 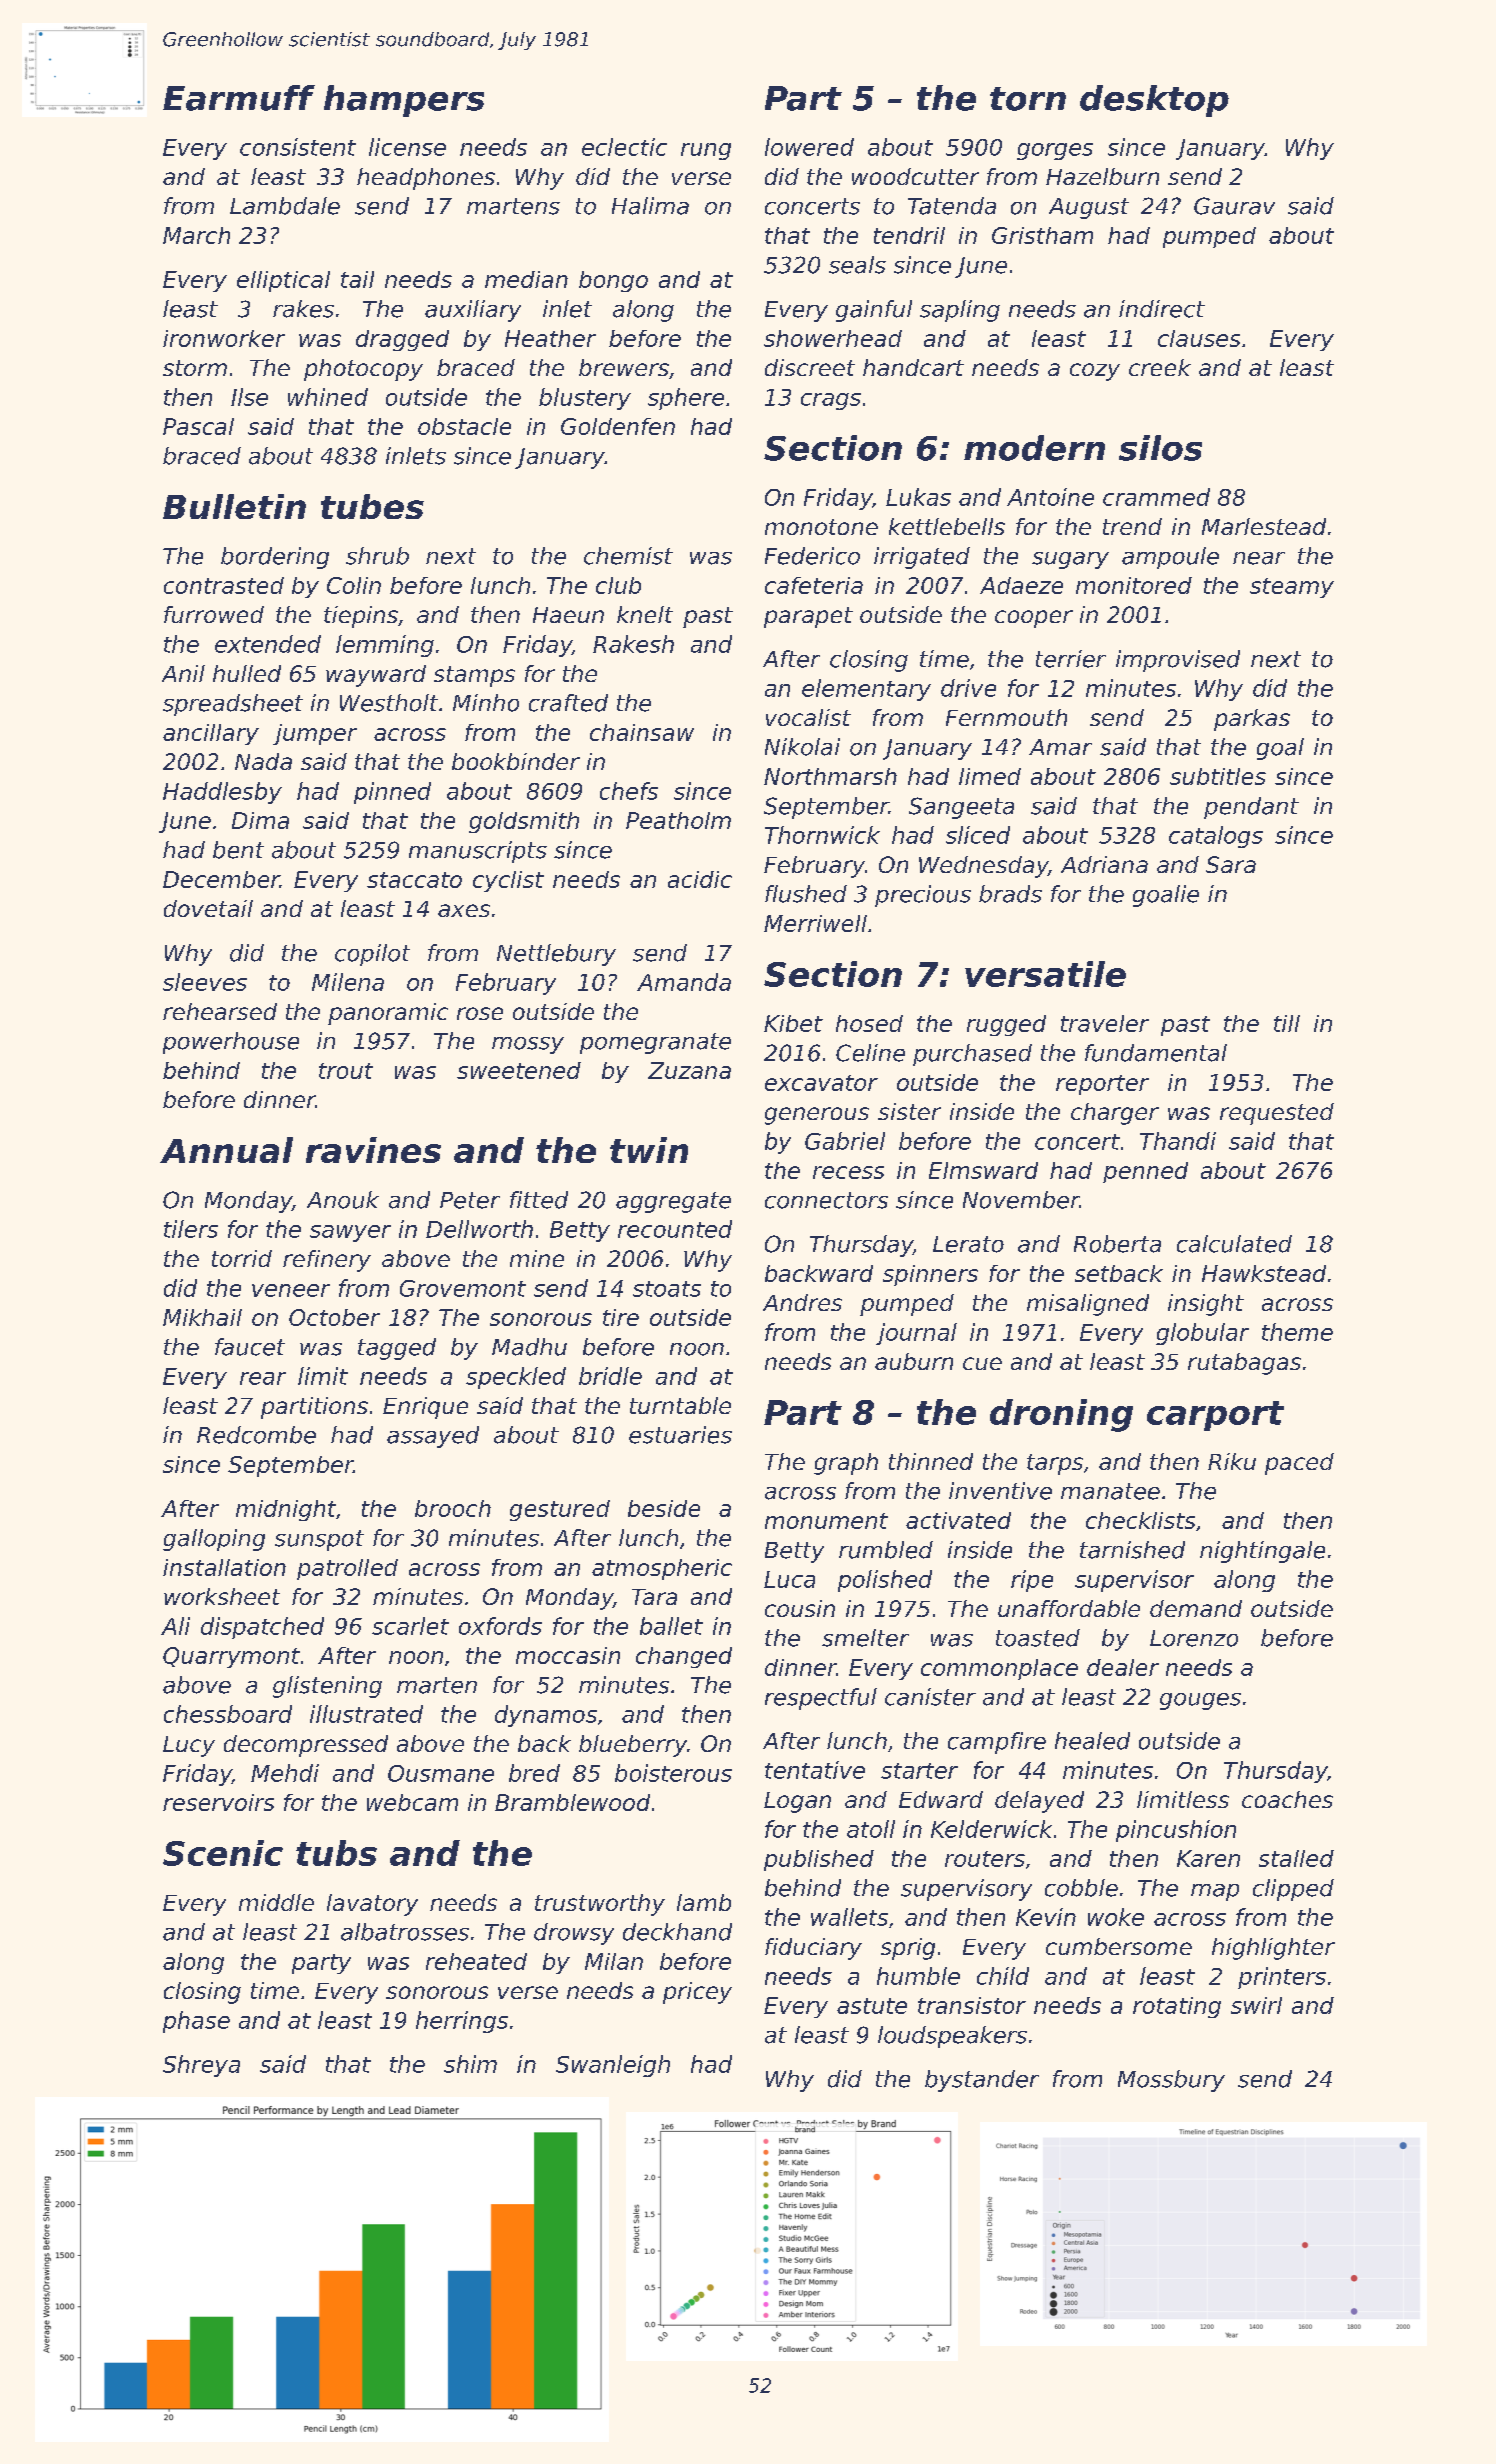 What do you see at coordinates (412, 1802) in the screenshot?
I see `webcam` at bounding box center [412, 1802].
